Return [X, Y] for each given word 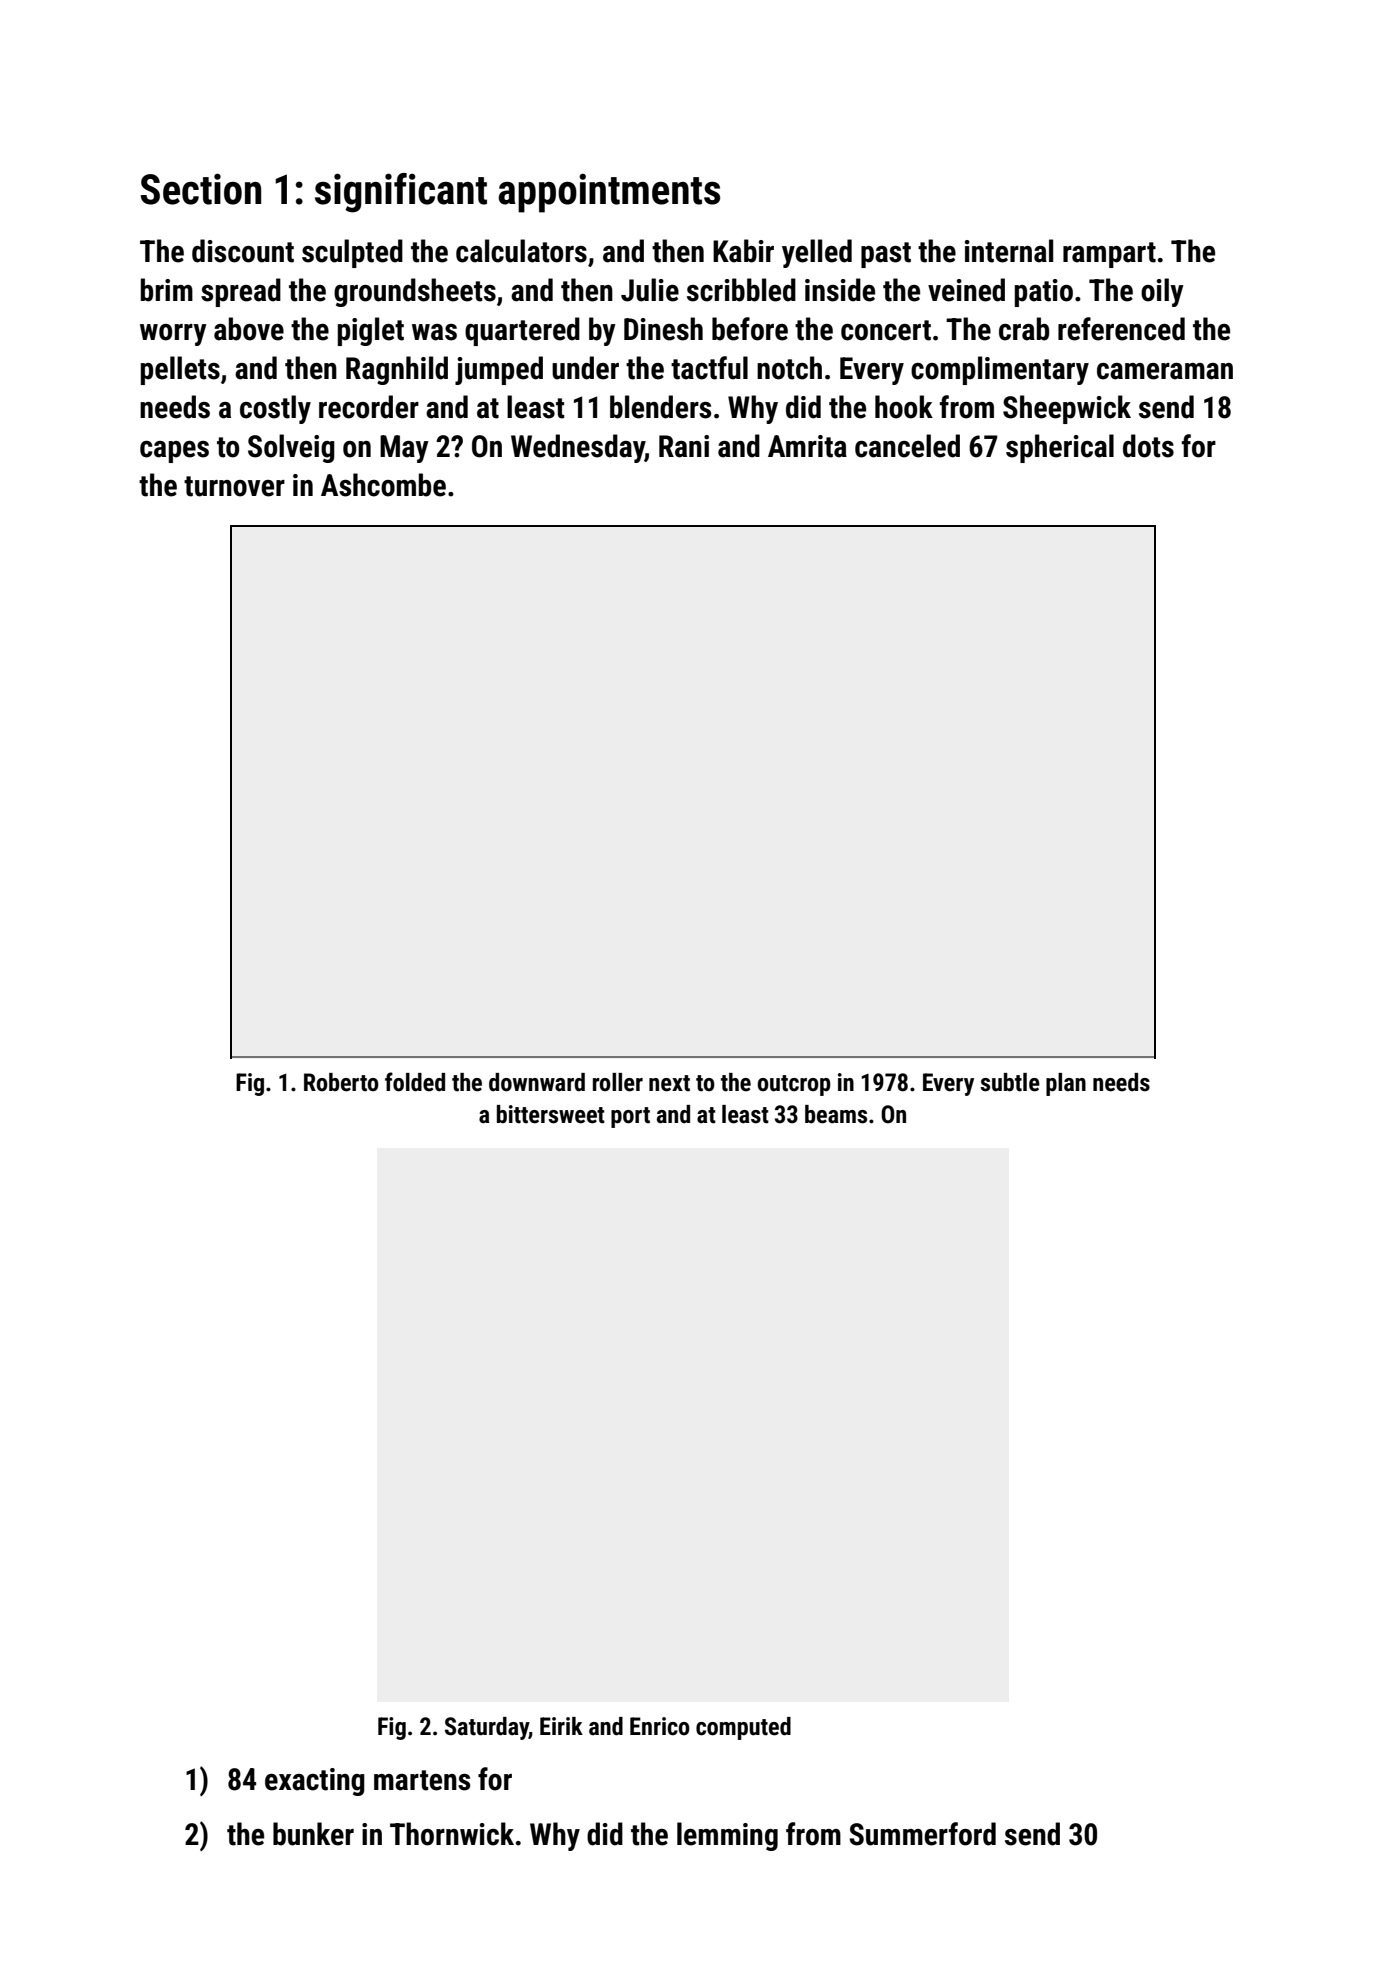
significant [401, 193]
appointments [609, 193]
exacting [315, 1782]
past [886, 255]
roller [618, 1082]
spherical [1060, 448]
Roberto [341, 1082]
